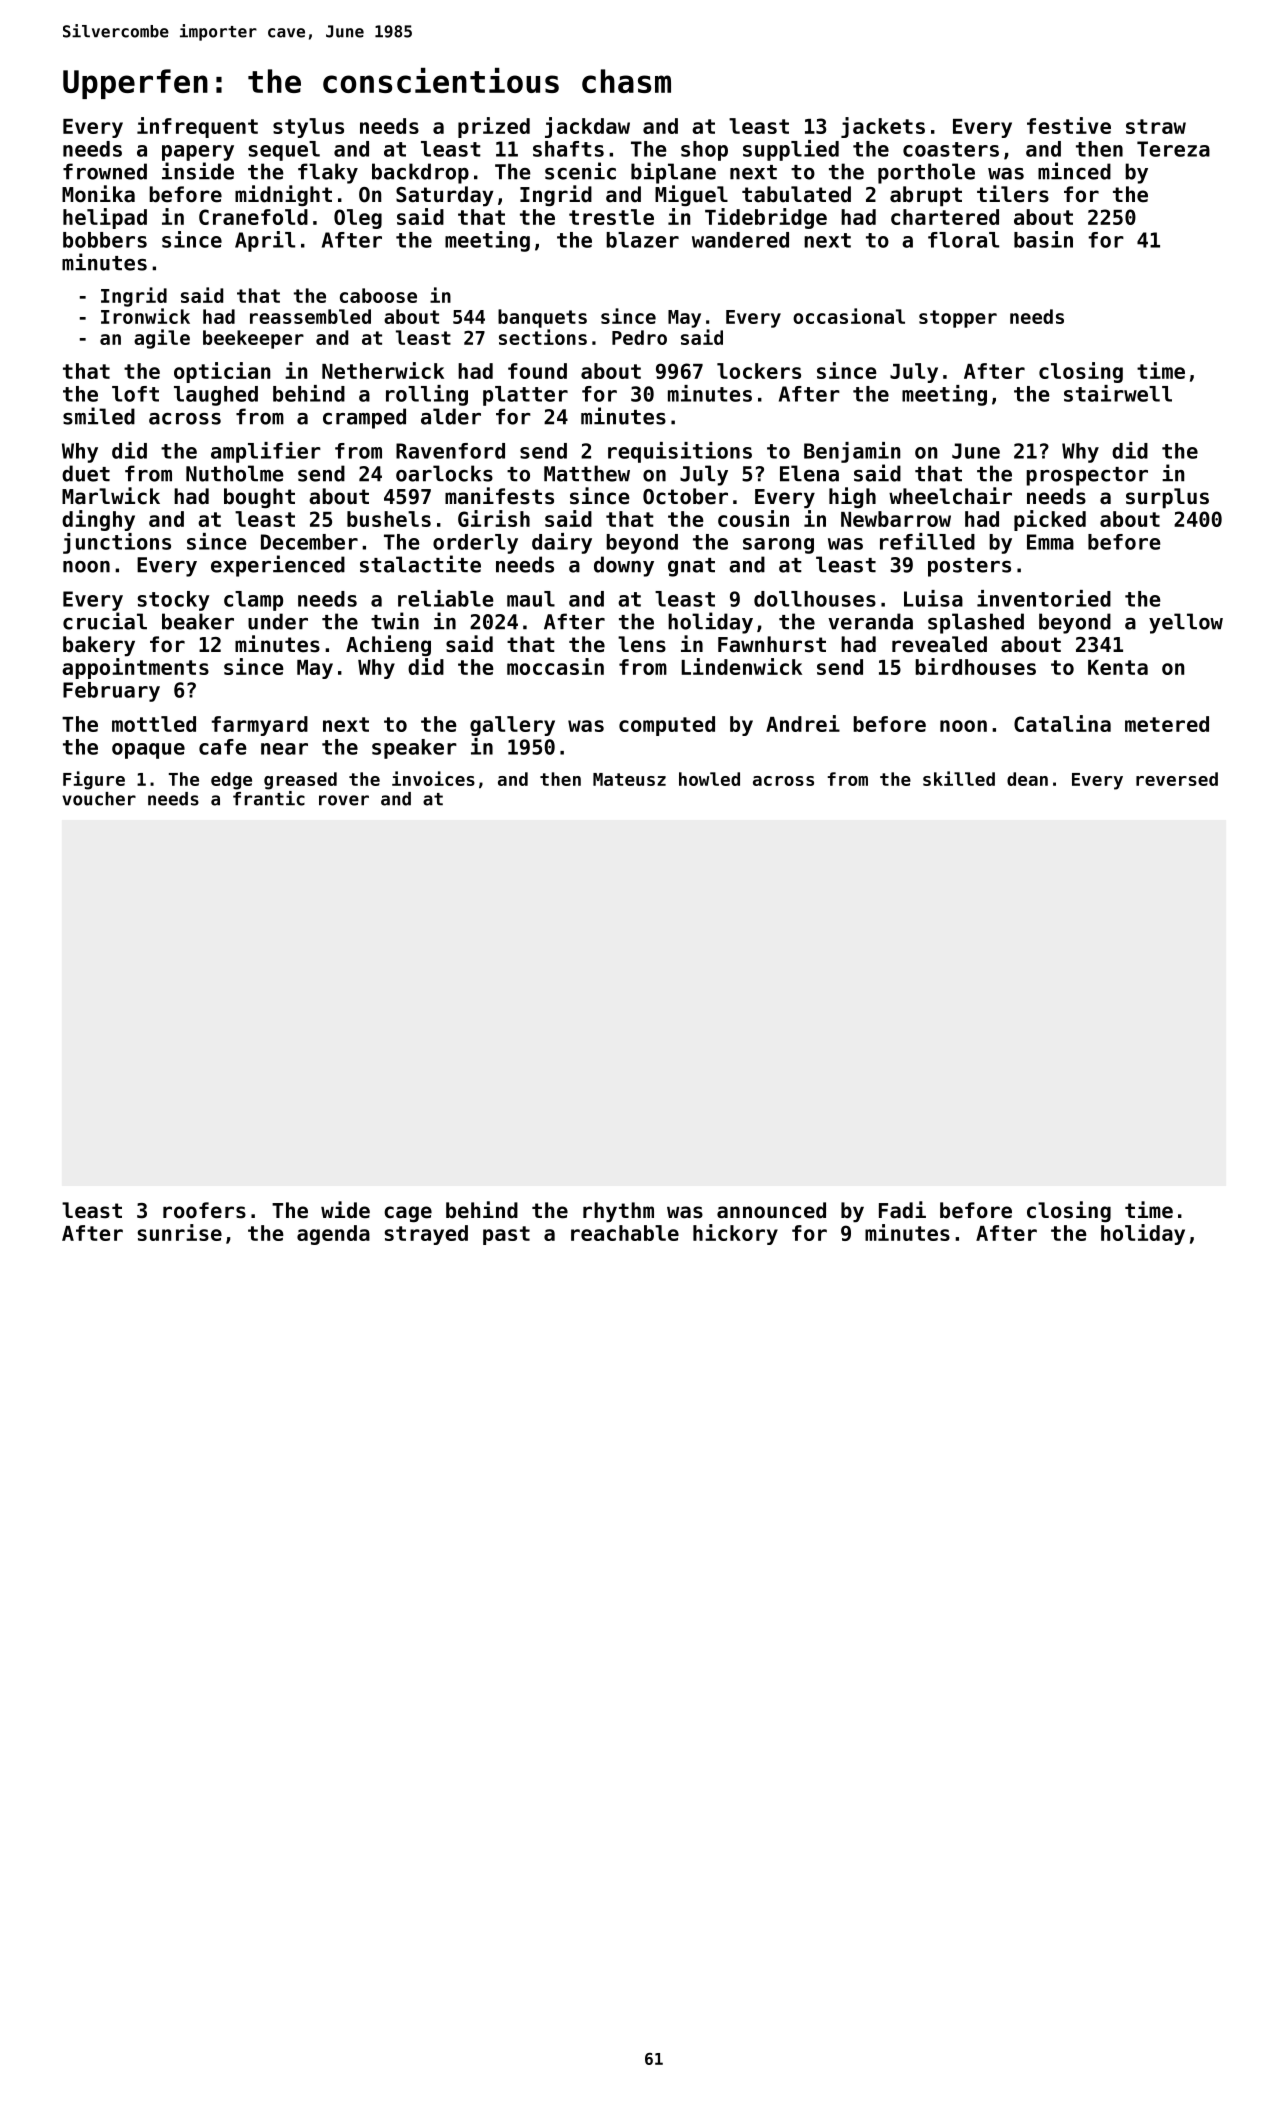  I want to click on infrequent, so click(197, 127).
